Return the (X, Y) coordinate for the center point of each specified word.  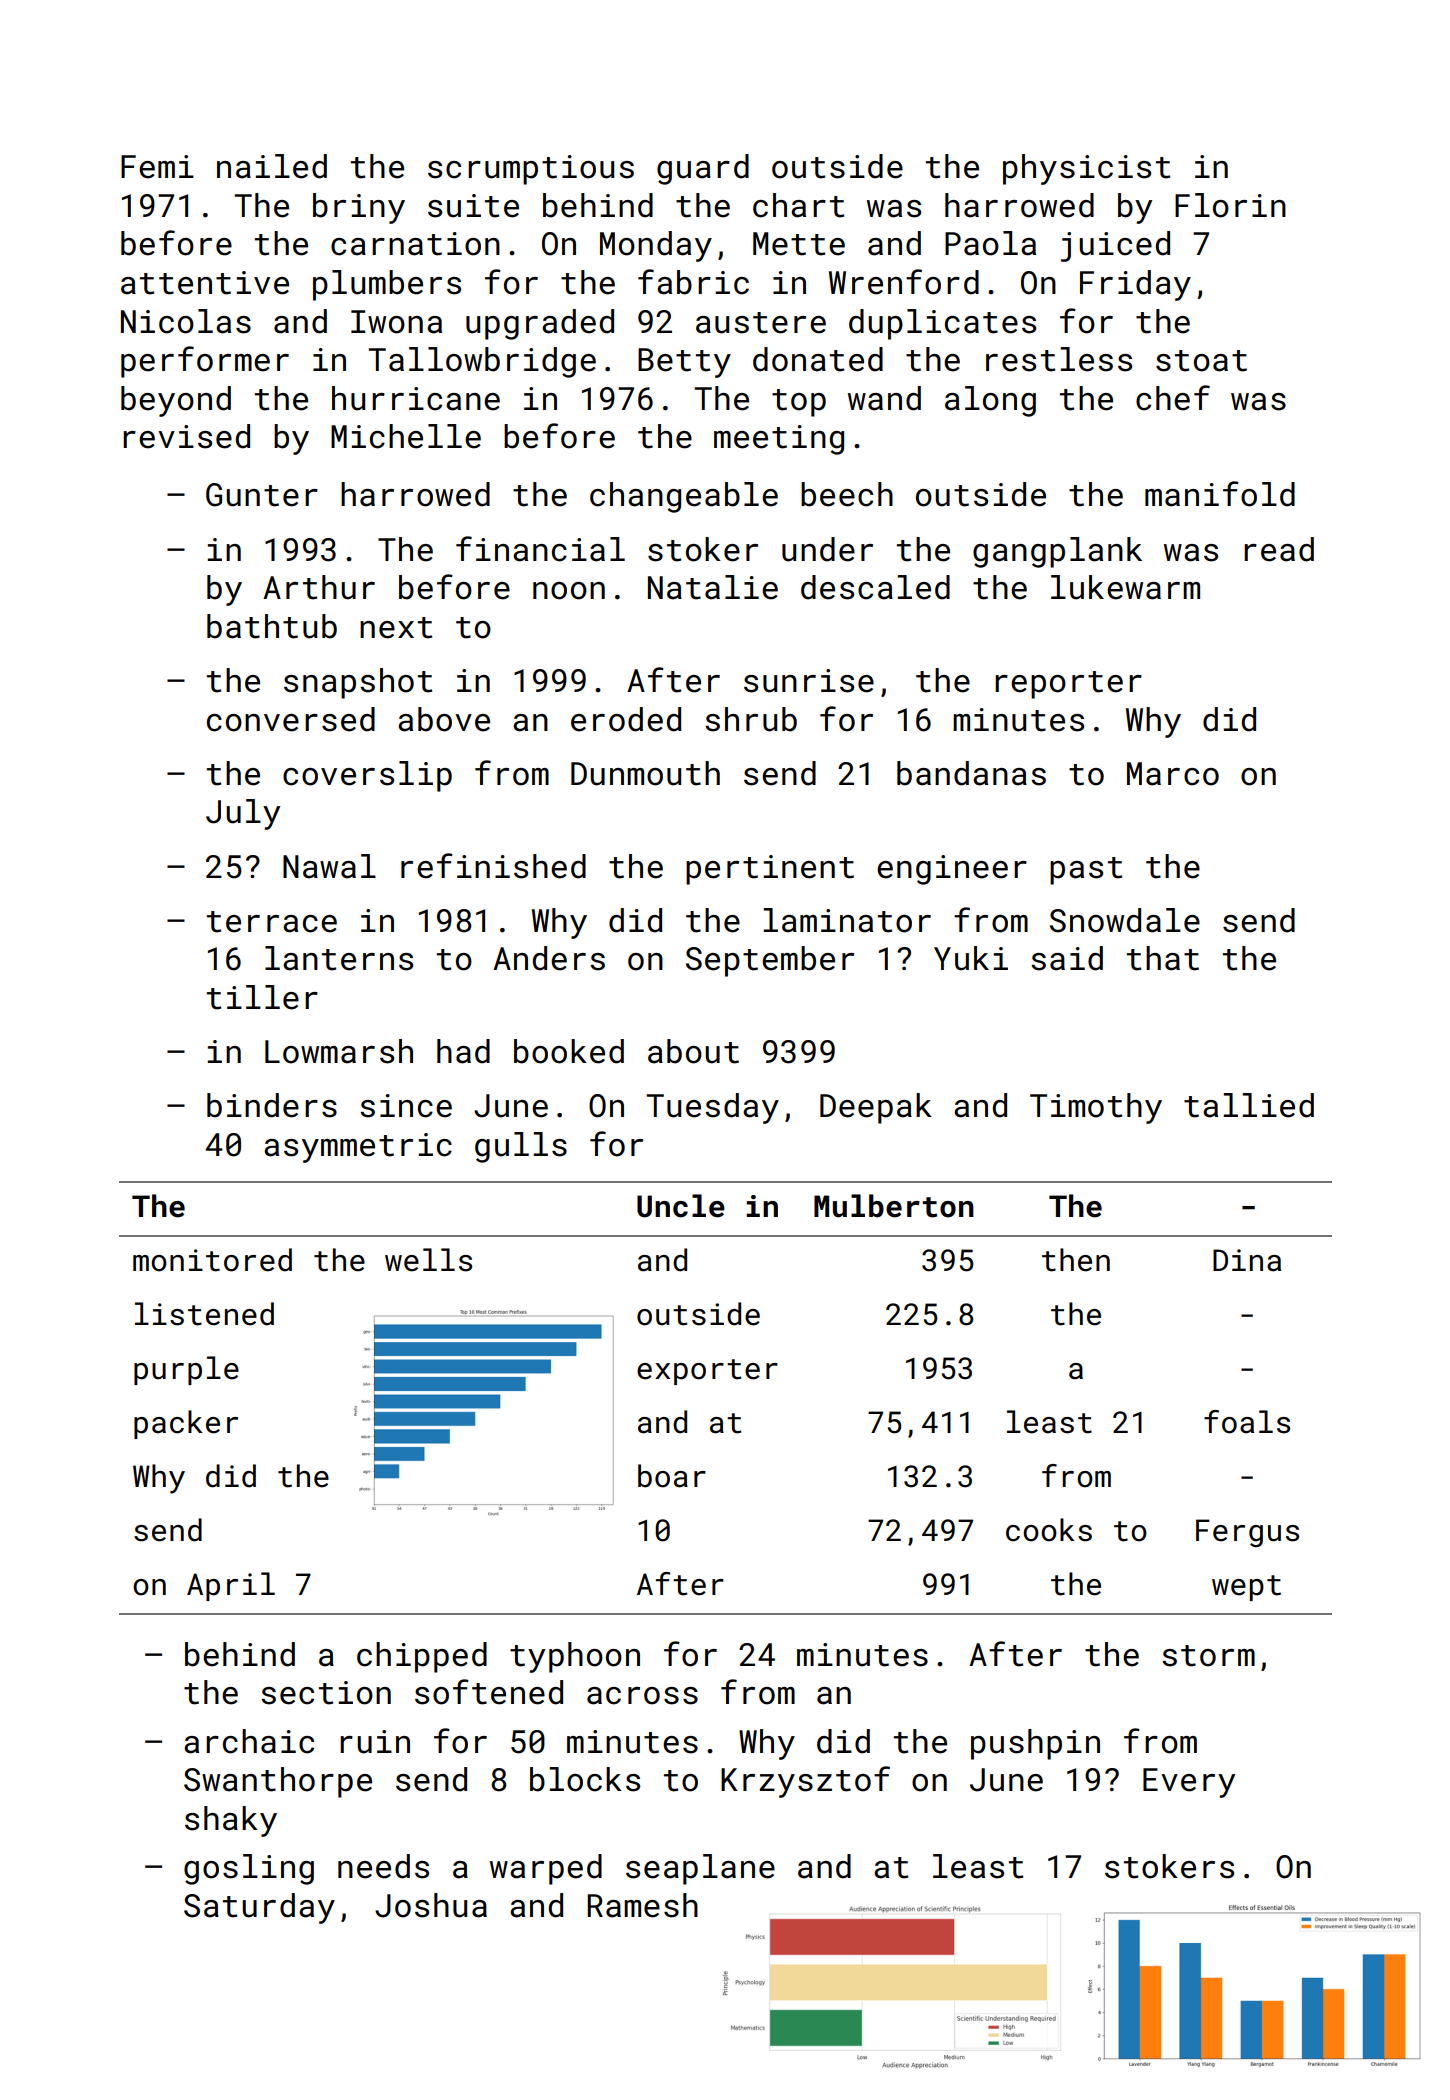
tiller (262, 997)
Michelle (406, 436)
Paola (990, 243)
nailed (272, 166)
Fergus (1247, 1533)
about (693, 1051)
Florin (1230, 205)
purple (186, 1370)
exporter (707, 1372)
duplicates (942, 324)
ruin (375, 1742)
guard (703, 169)
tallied (1249, 1105)
